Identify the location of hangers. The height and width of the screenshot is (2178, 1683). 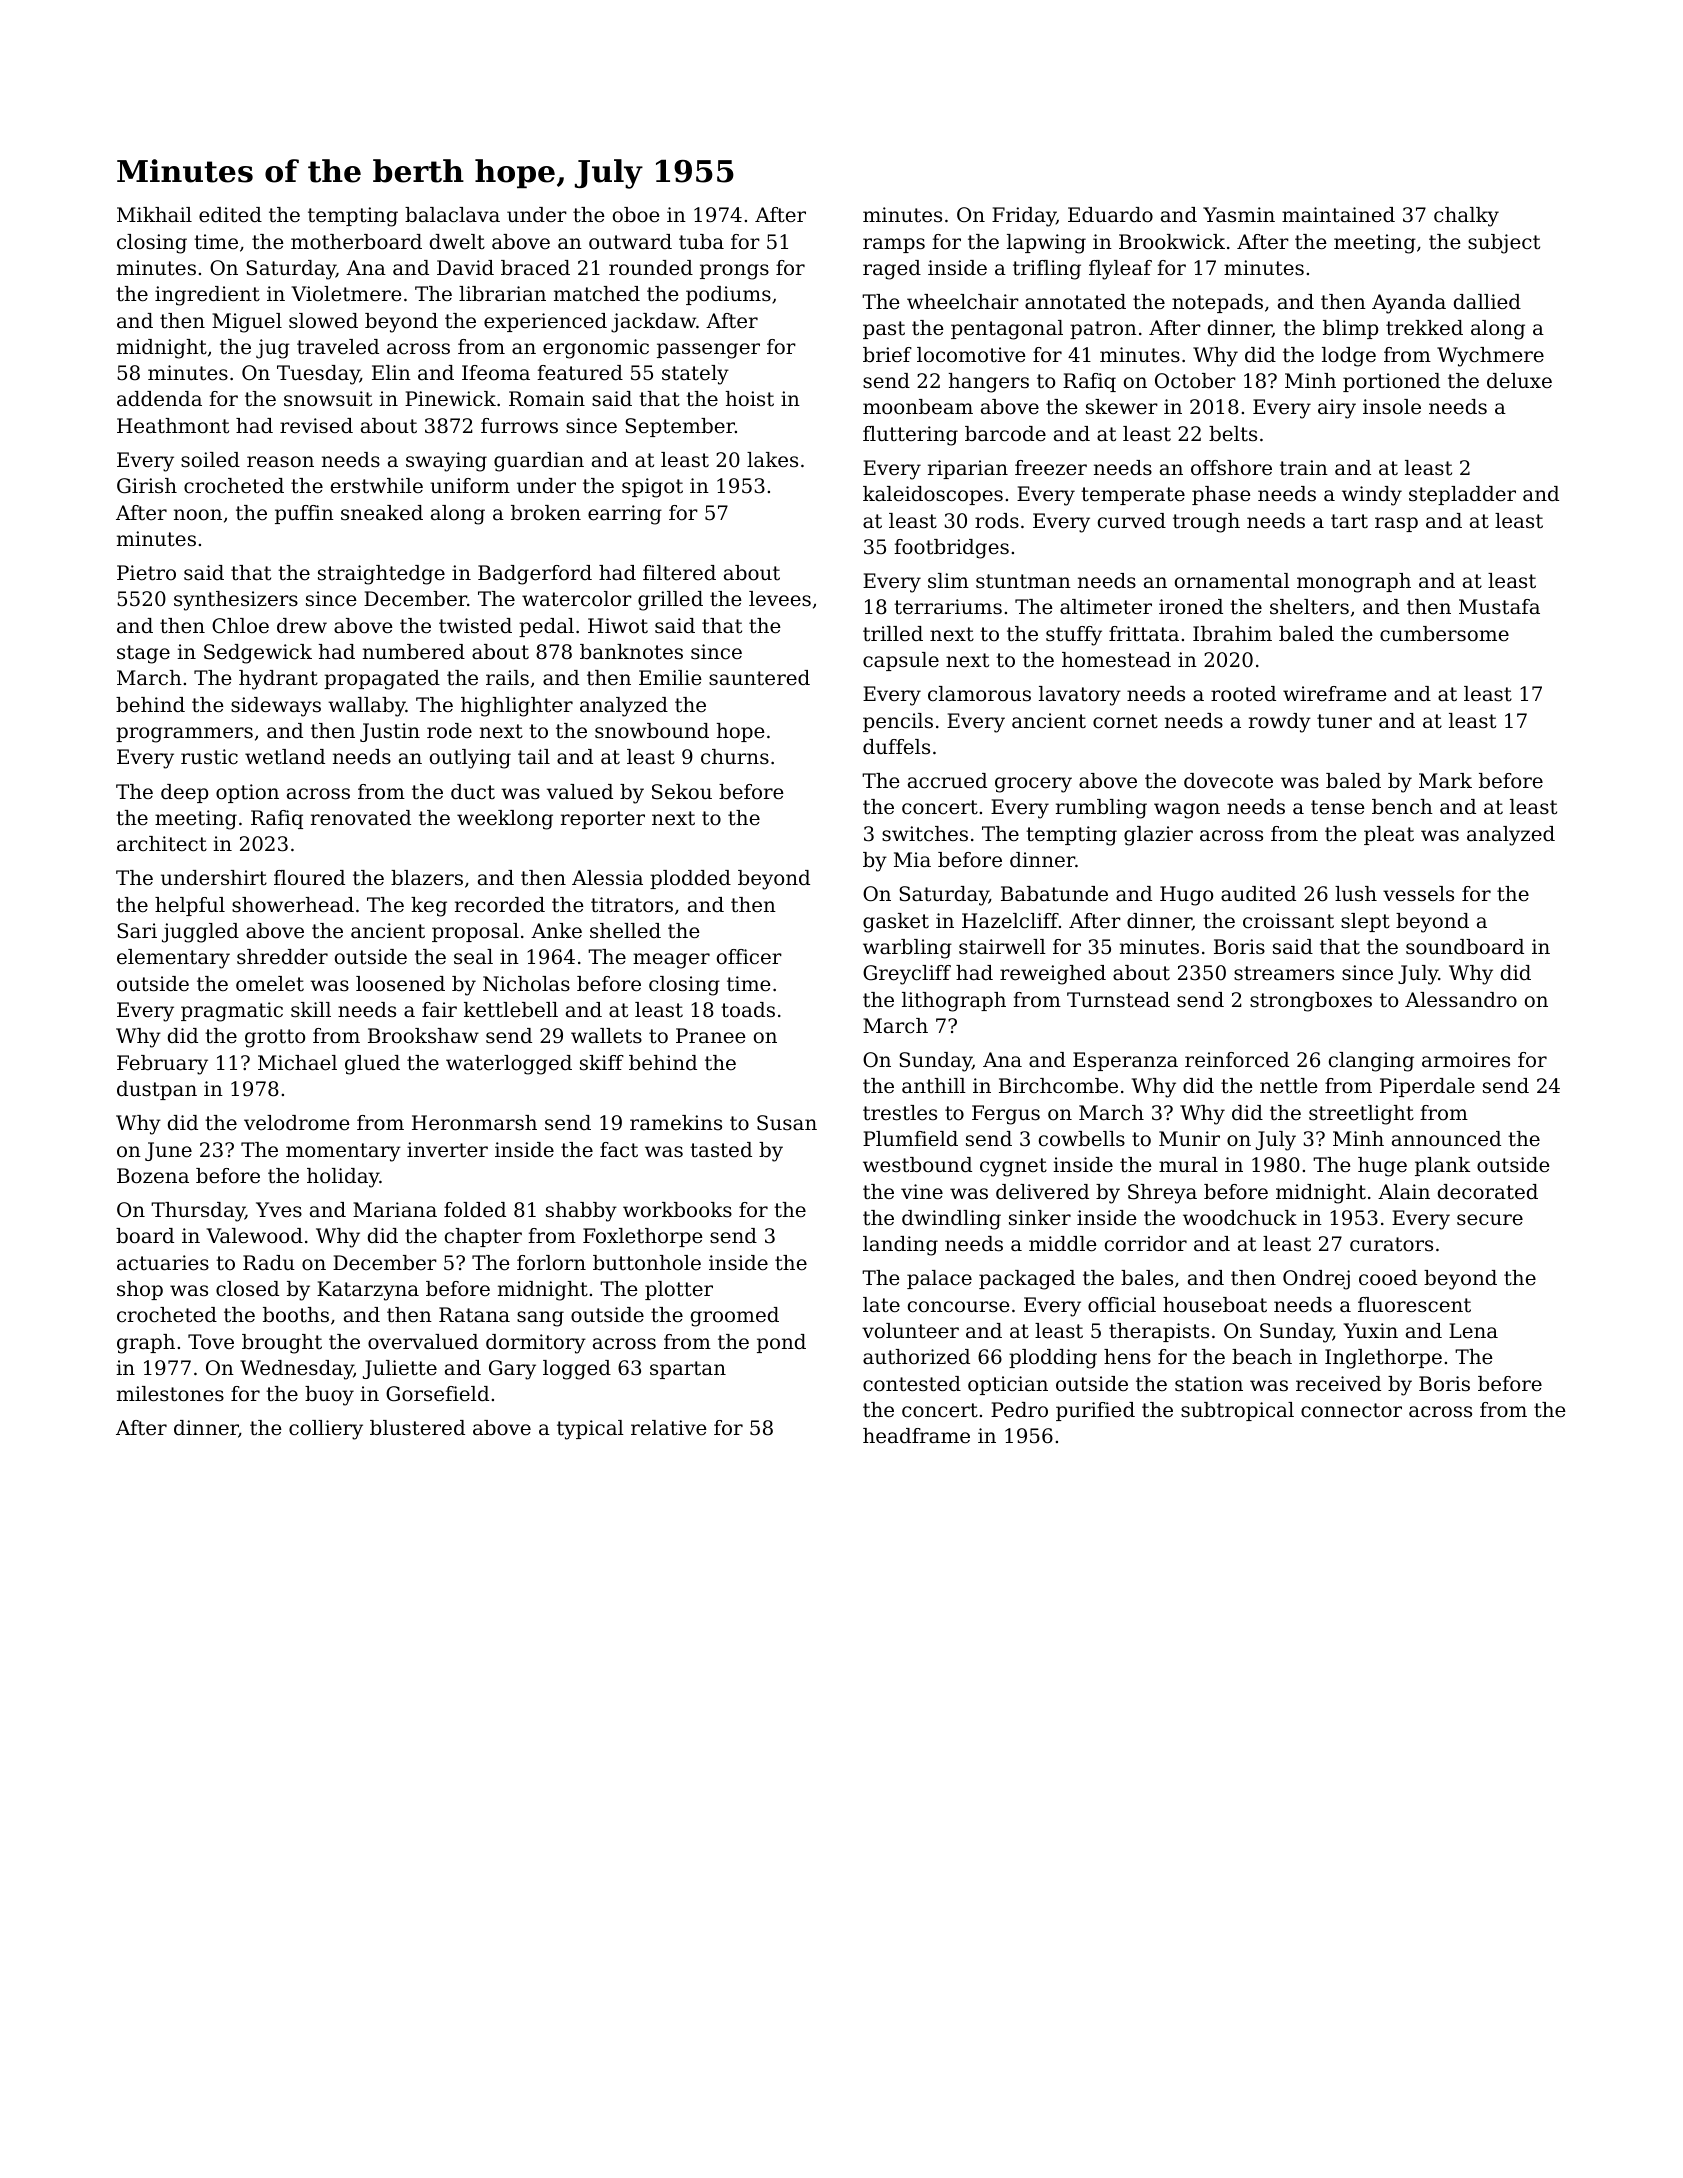
(988, 383).
